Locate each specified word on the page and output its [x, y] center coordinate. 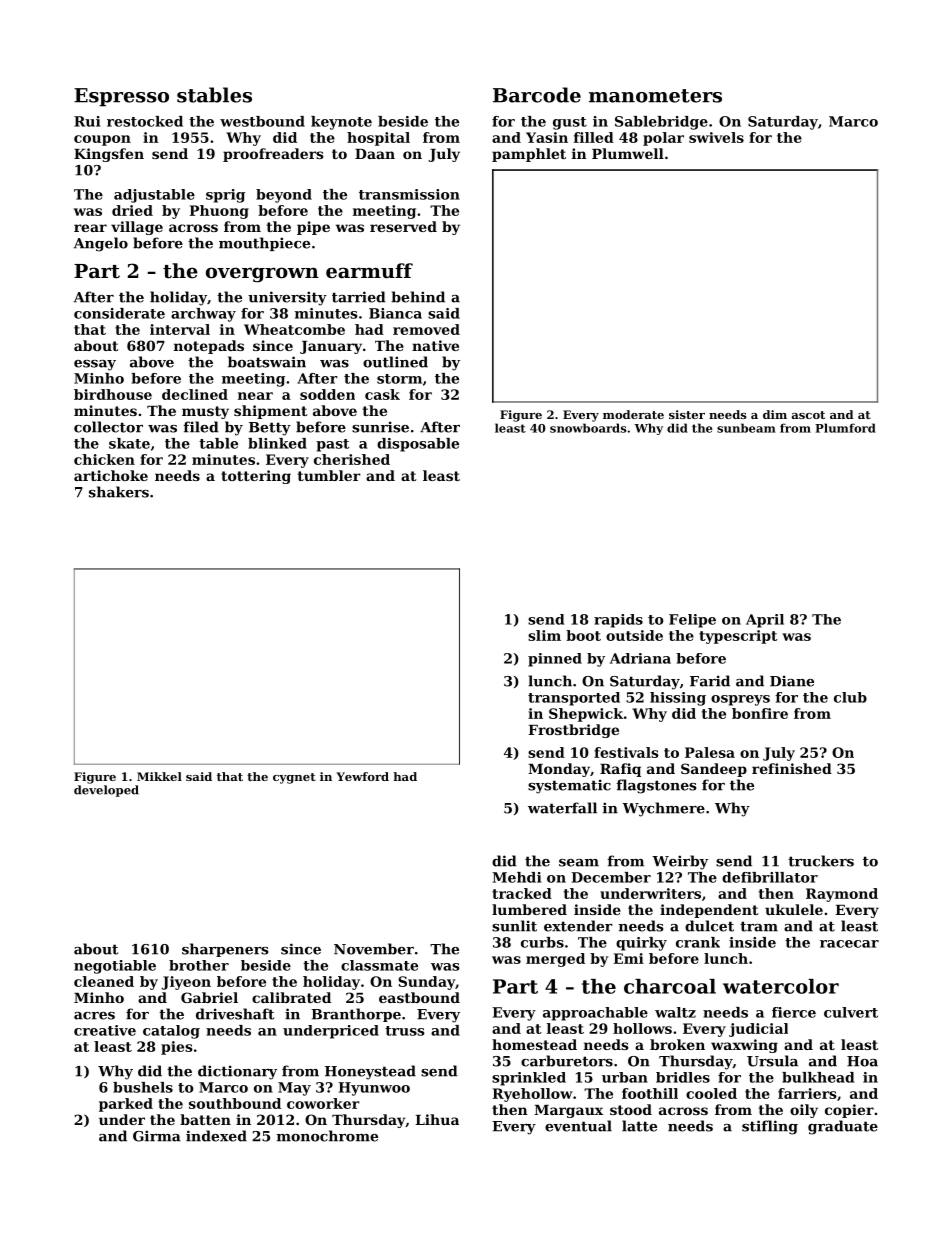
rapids [618, 621]
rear [90, 228]
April [765, 621]
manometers [655, 96]
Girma [157, 1136]
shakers [119, 492]
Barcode [537, 95]
